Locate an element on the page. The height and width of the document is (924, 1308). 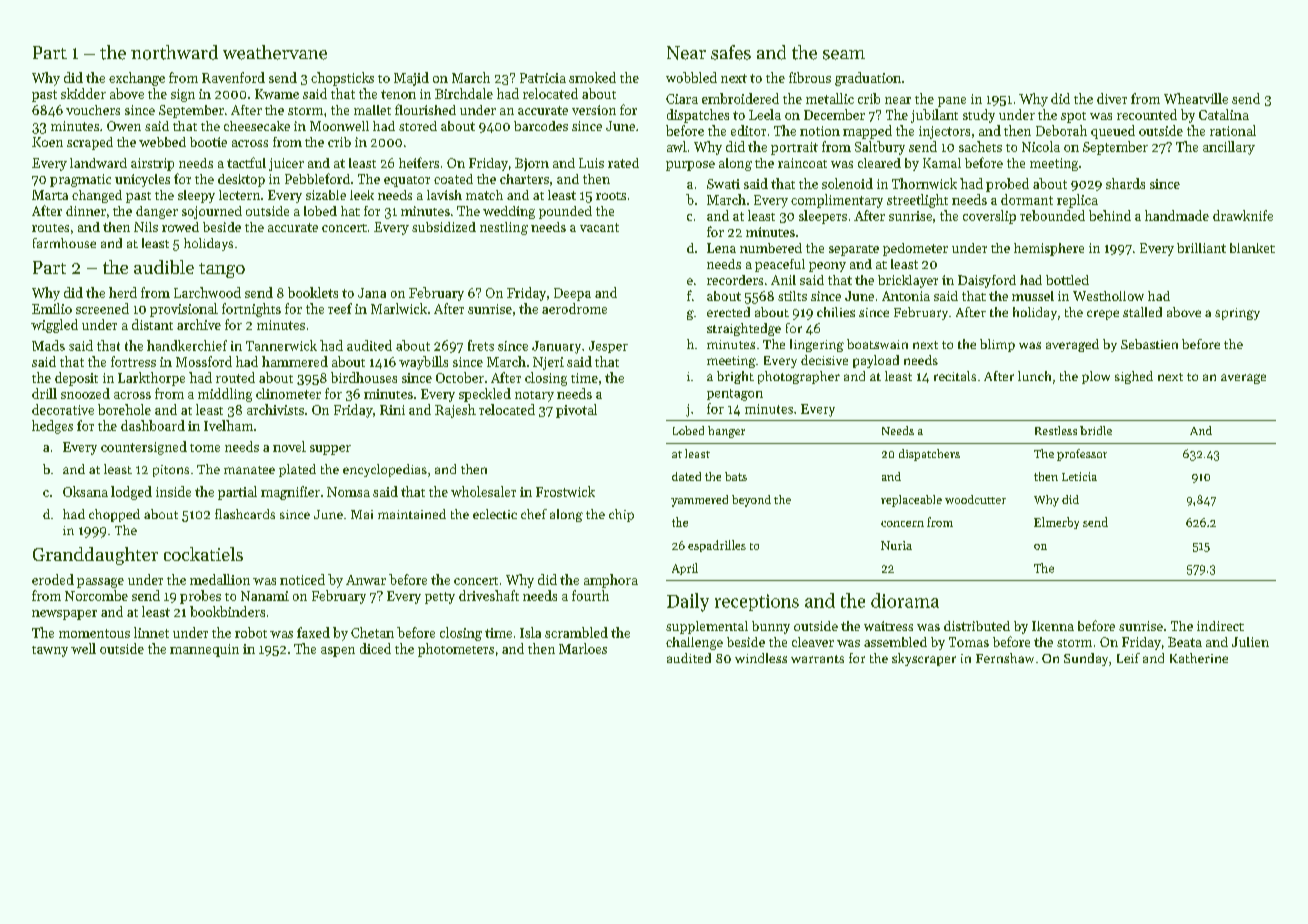
warrants is located at coordinates (817, 659).
